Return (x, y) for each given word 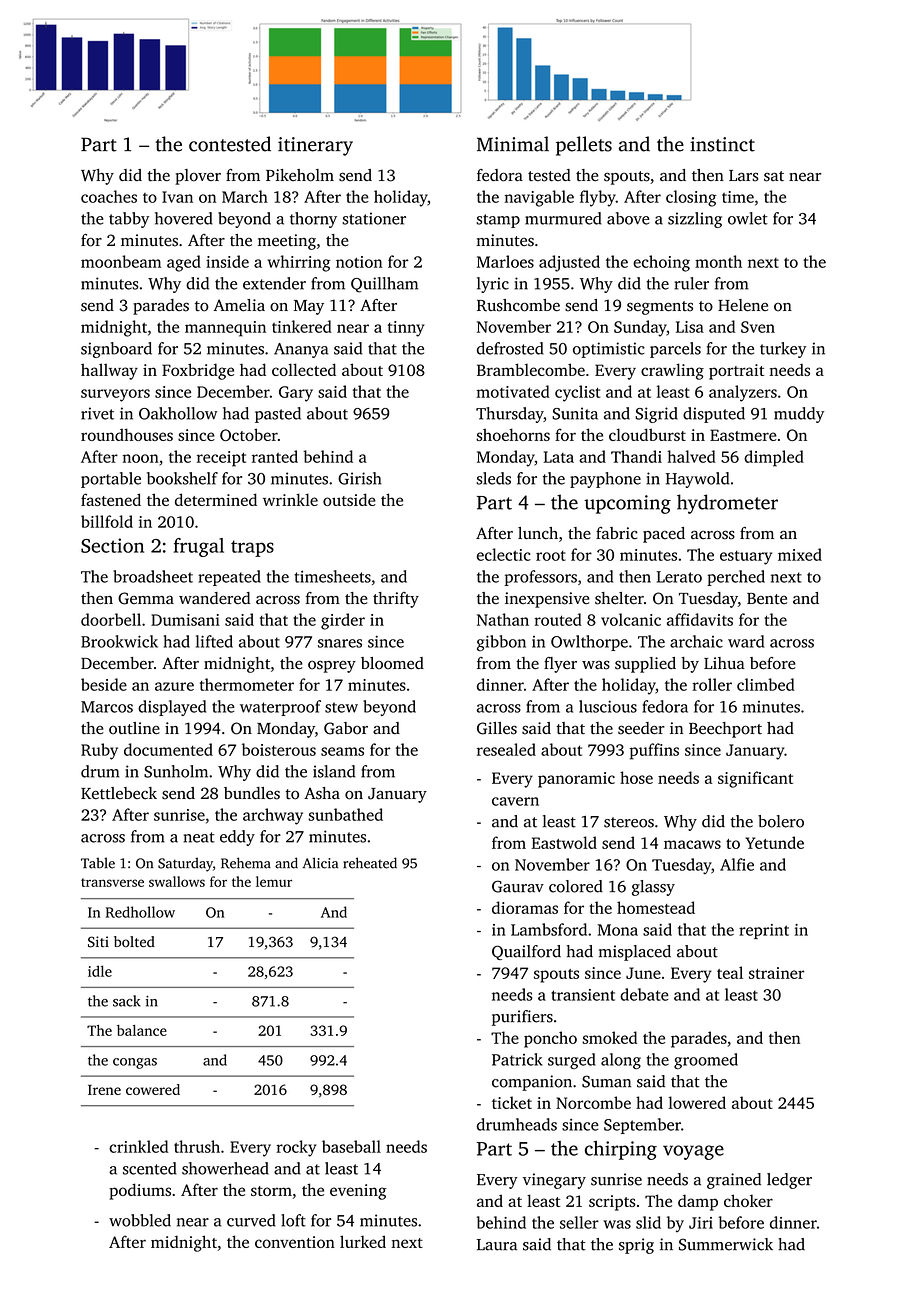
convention (295, 1242)
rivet (97, 413)
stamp (498, 221)
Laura (497, 1245)
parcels (675, 350)
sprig (636, 1246)
